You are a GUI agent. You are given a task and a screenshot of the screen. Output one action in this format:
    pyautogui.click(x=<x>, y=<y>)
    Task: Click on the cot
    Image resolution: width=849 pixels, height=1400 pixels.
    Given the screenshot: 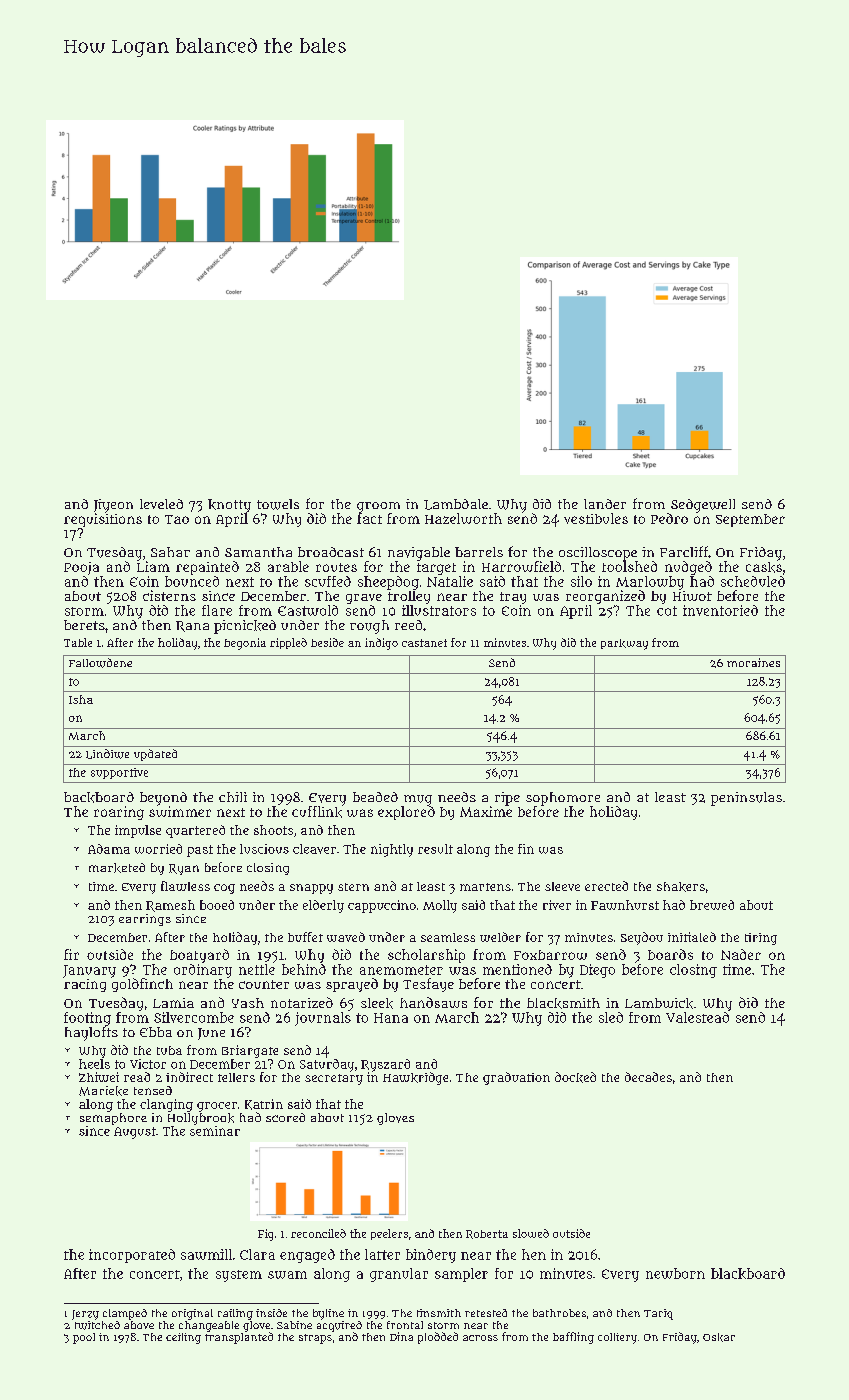 What is the action you would take?
    pyautogui.click(x=667, y=611)
